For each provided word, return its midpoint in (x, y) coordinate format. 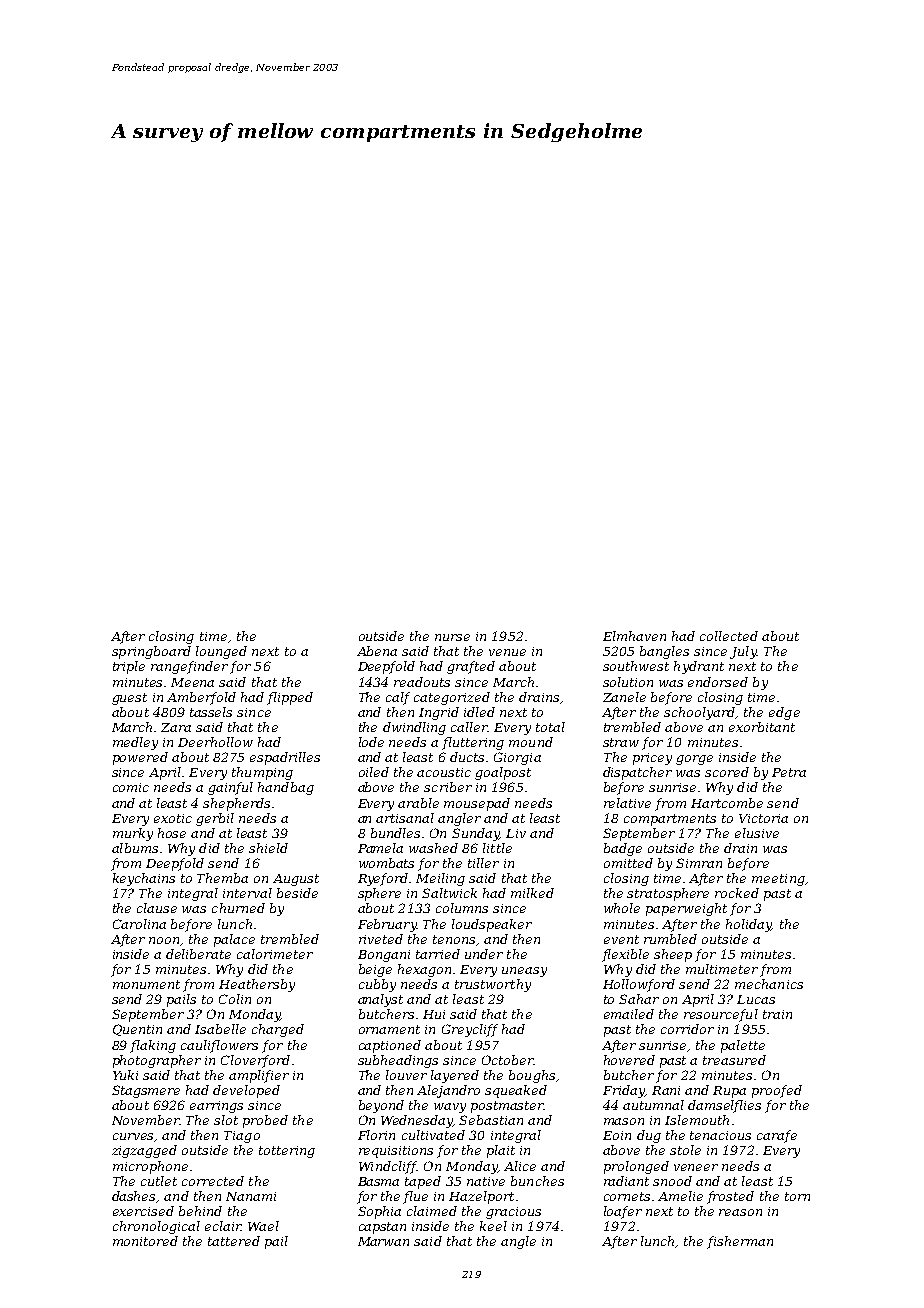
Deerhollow (215, 742)
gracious (513, 1213)
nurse (452, 637)
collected (729, 636)
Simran (699, 863)
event (621, 939)
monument (146, 984)
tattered (234, 1241)
